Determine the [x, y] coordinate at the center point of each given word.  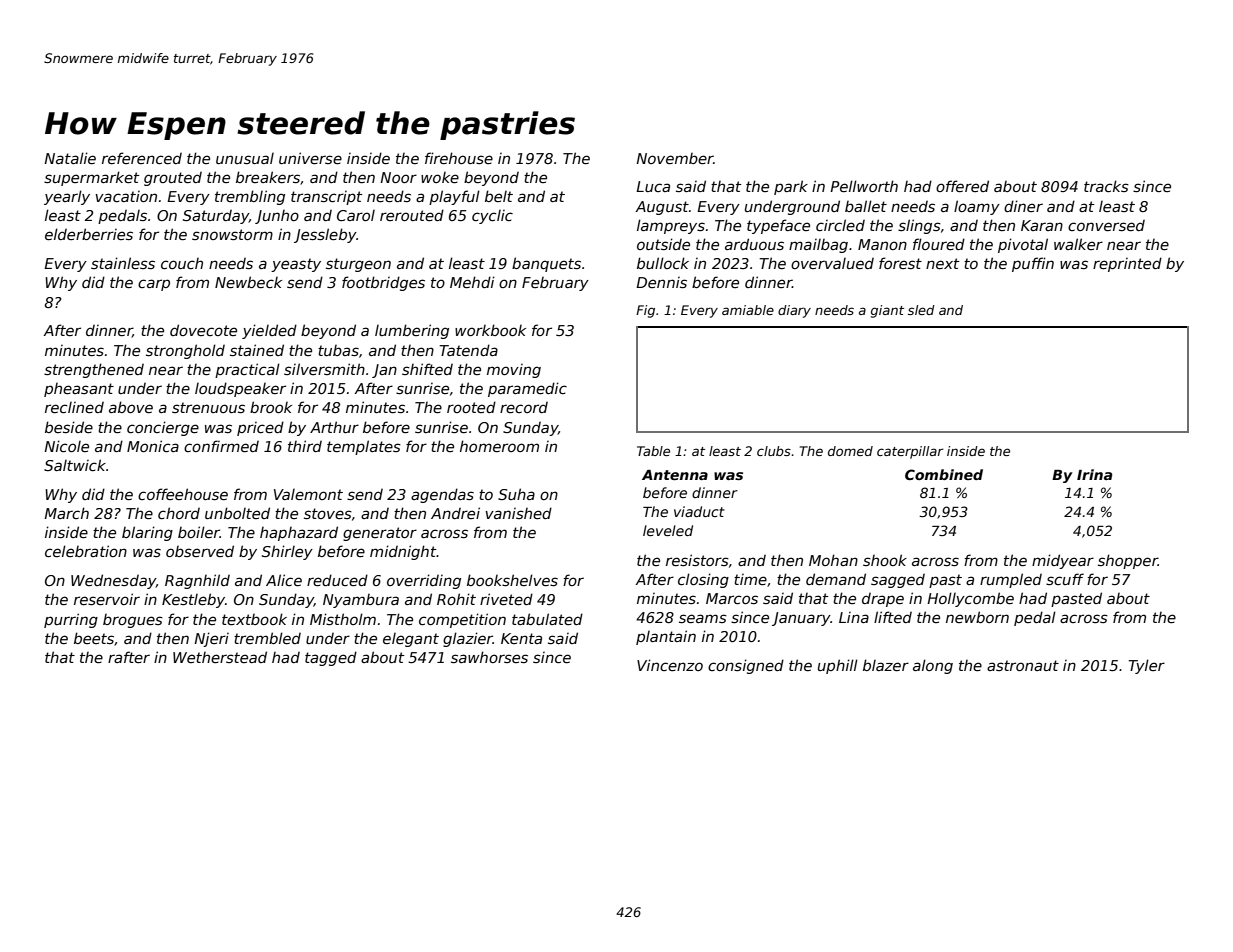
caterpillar [910, 452]
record [524, 407]
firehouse [459, 158]
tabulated [547, 619]
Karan [1042, 225]
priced [260, 428]
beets [94, 638]
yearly [67, 197]
